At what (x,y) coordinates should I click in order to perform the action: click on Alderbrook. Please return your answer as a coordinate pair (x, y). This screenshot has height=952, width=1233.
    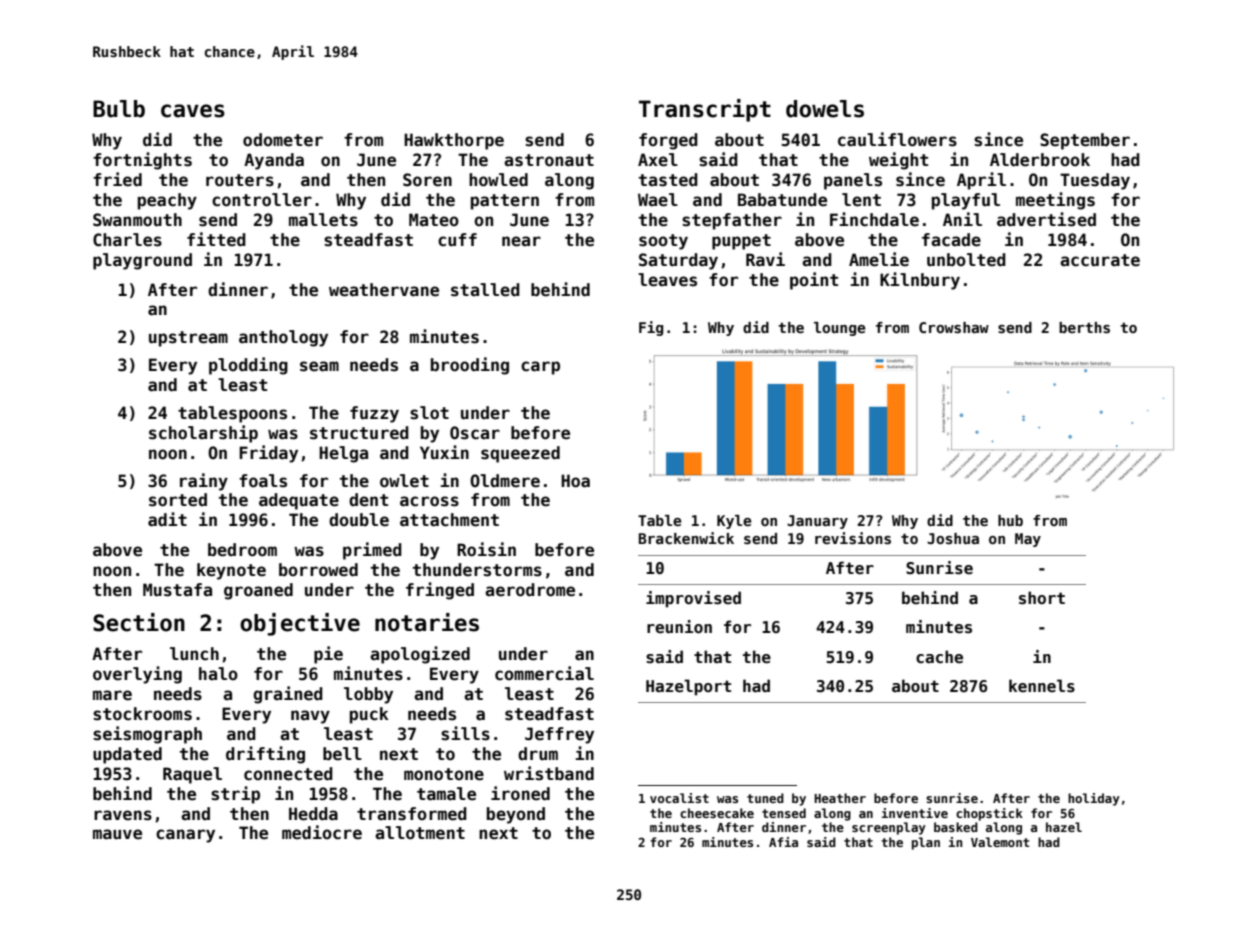
    Looking at the image, I should click on (1040, 160).
